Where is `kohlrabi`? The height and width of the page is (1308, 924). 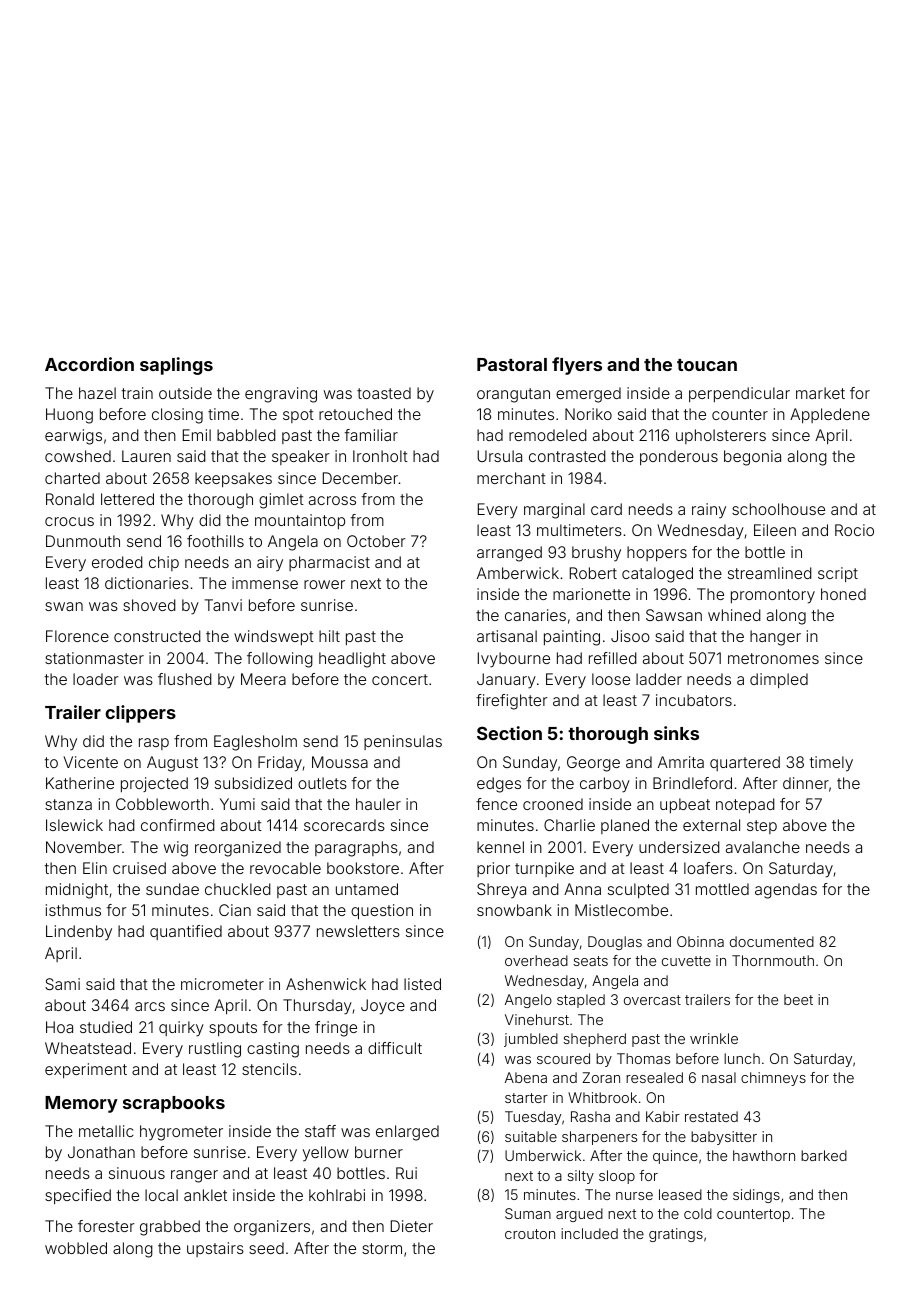 kohlrabi is located at coordinates (337, 1195).
